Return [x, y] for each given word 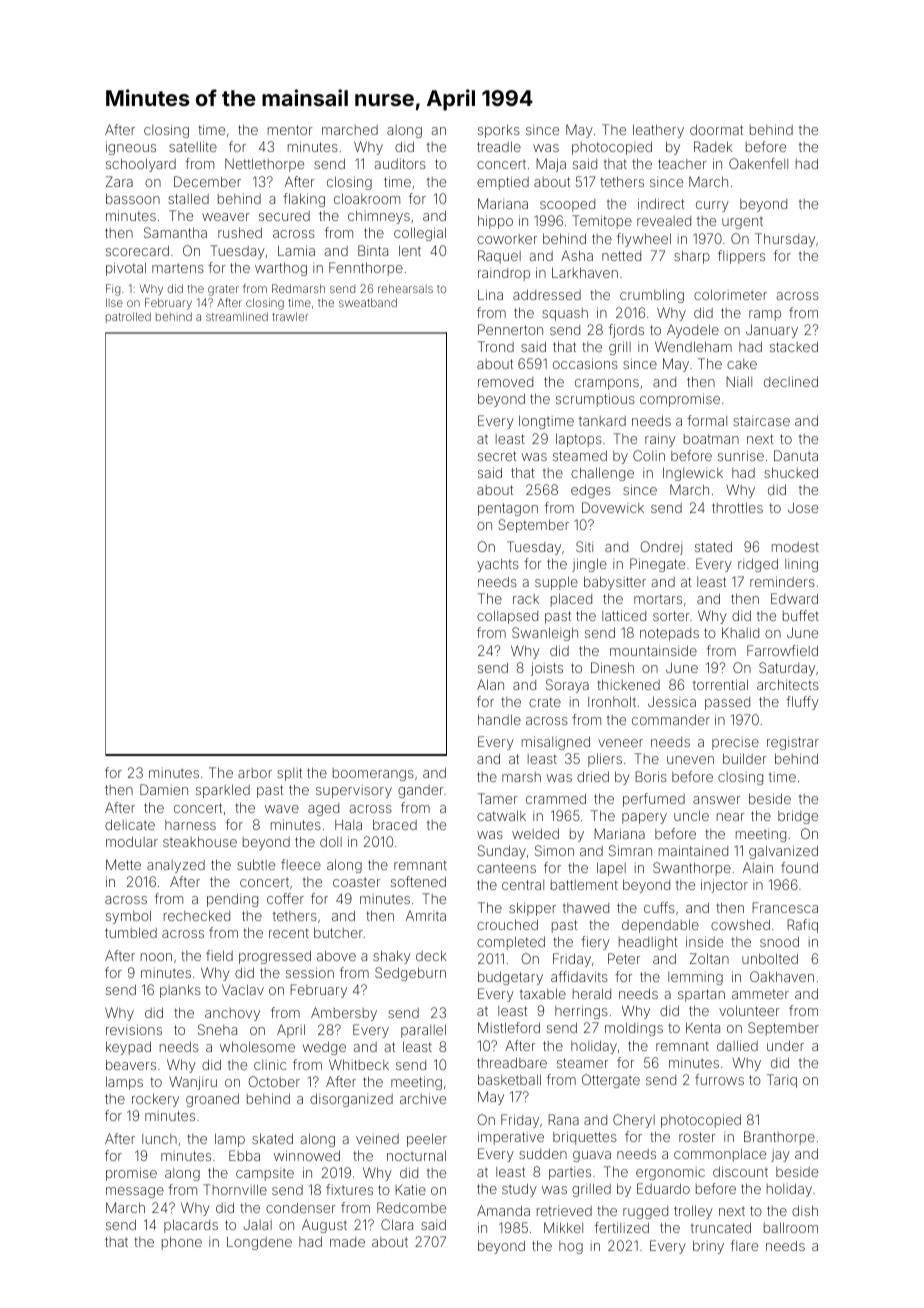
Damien [164, 789]
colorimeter [730, 294]
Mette [123, 864]
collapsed [507, 617]
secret [497, 456]
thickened [628, 684]
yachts [498, 565]
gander [421, 791]
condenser [301, 1207]
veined [377, 1139]
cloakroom [367, 198]
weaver [226, 217]
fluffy [802, 703]
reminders [782, 581]
